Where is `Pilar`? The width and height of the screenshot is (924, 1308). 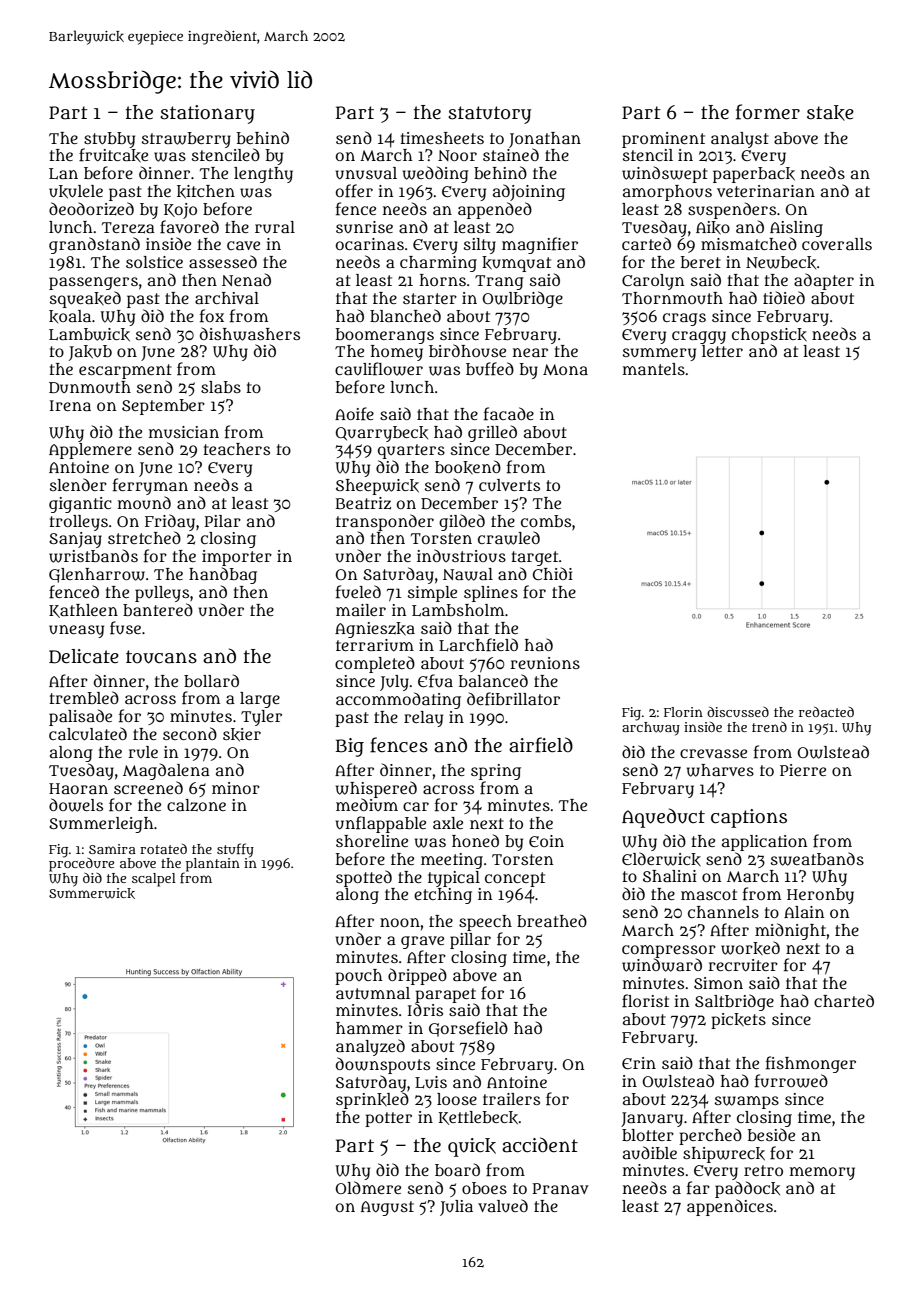
Pilar is located at coordinates (223, 521).
